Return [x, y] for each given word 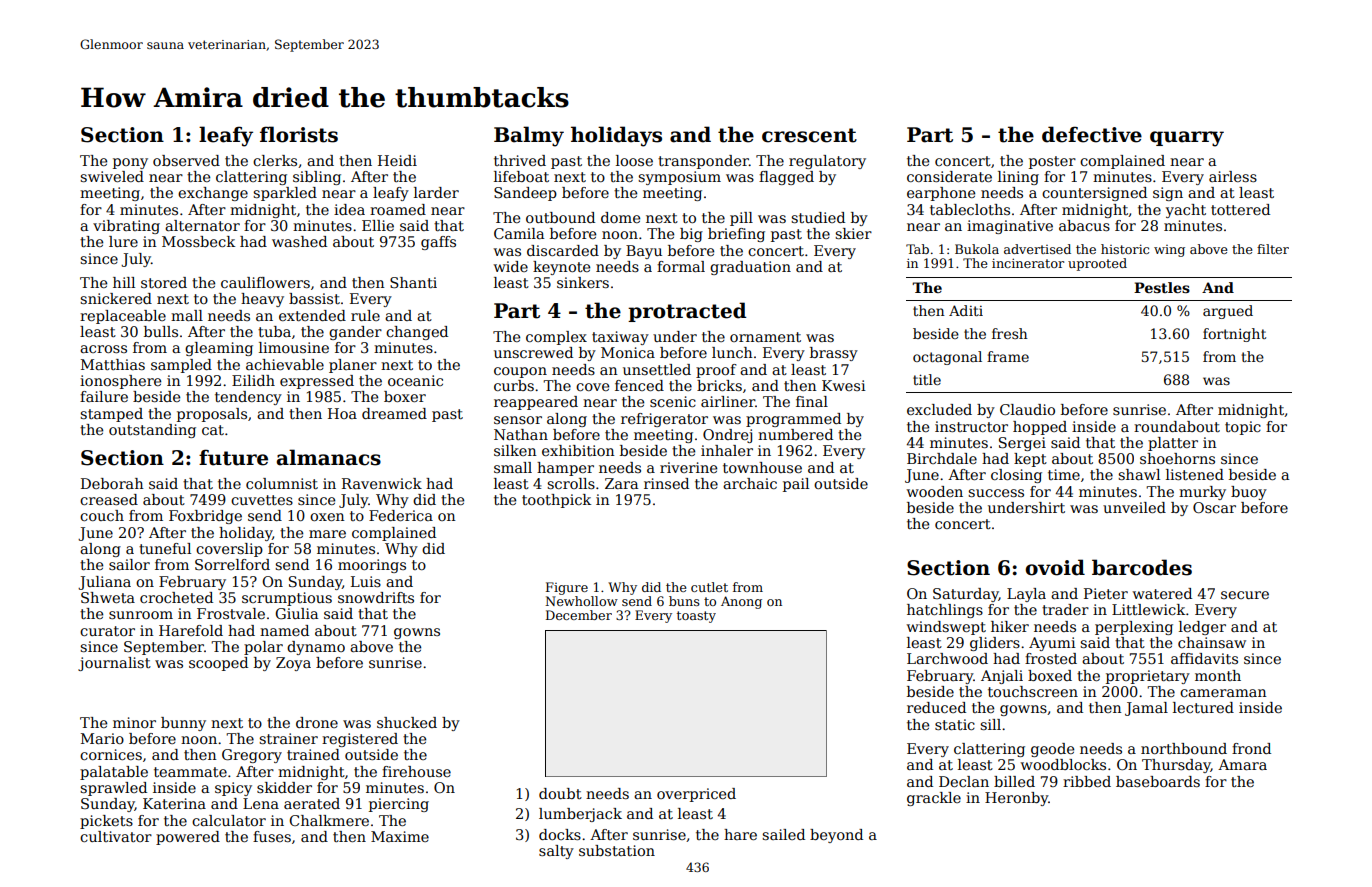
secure [1245, 595]
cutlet [709, 587]
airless [1233, 176]
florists [299, 134]
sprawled [113, 789]
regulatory [827, 162]
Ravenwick [382, 483]
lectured [1203, 707]
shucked [407, 722]
